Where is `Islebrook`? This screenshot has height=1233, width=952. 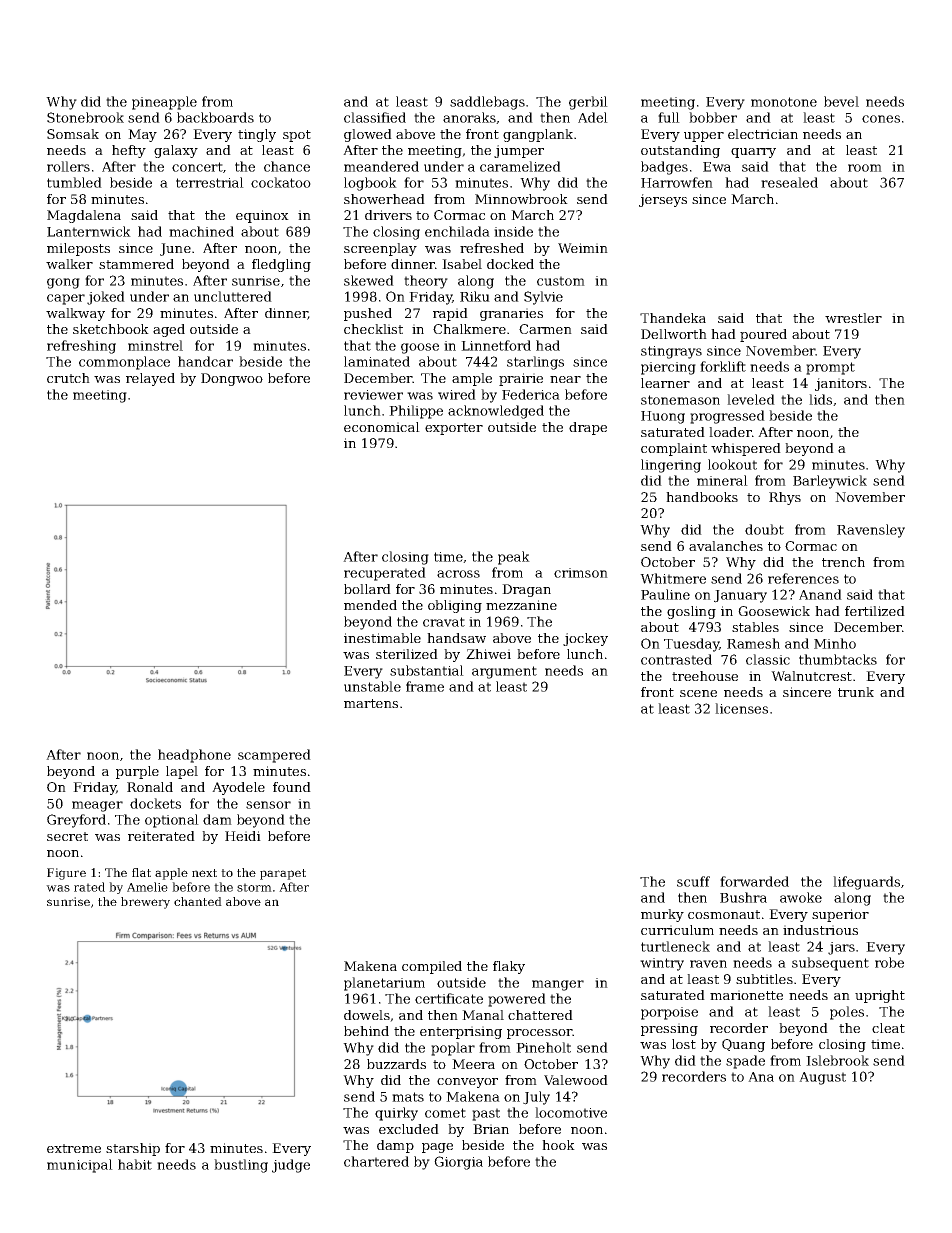
Islebrook is located at coordinates (837, 1060).
